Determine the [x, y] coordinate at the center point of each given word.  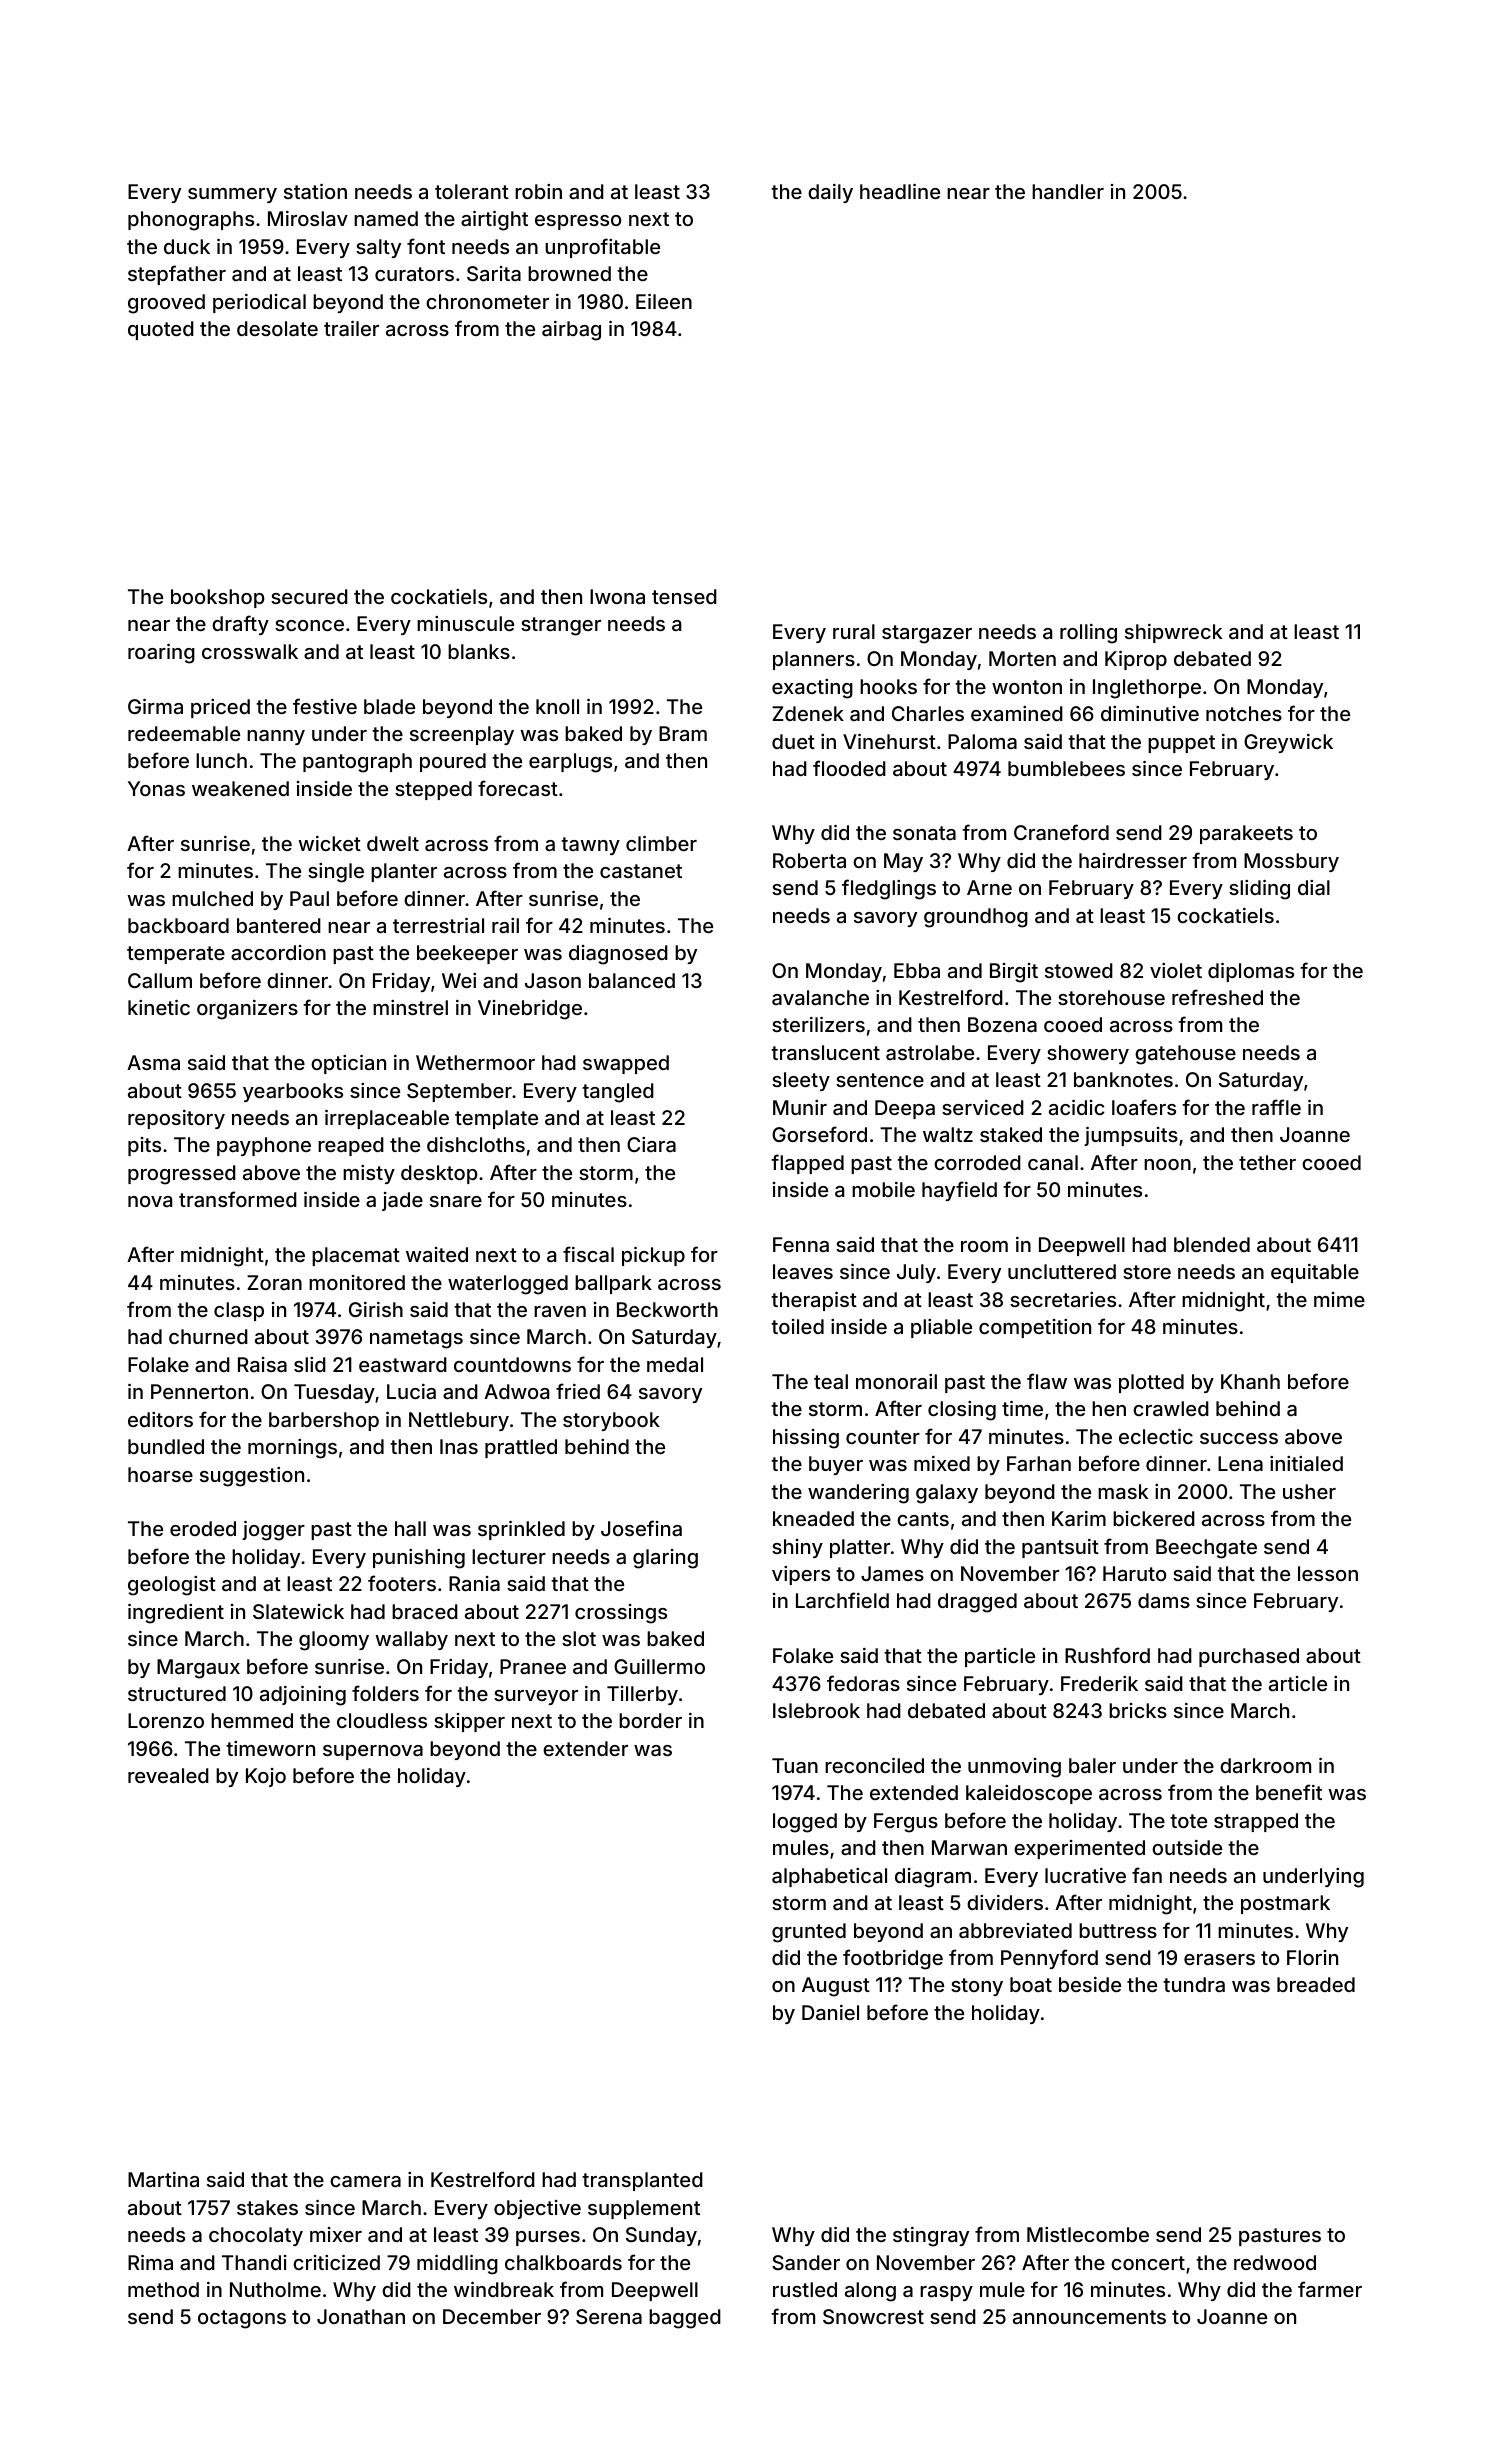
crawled [1171, 1408]
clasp [239, 1311]
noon [1167, 1164]
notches [1244, 713]
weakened [240, 788]
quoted [161, 330]
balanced [632, 980]
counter [883, 1437]
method [163, 2289]
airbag [571, 331]
